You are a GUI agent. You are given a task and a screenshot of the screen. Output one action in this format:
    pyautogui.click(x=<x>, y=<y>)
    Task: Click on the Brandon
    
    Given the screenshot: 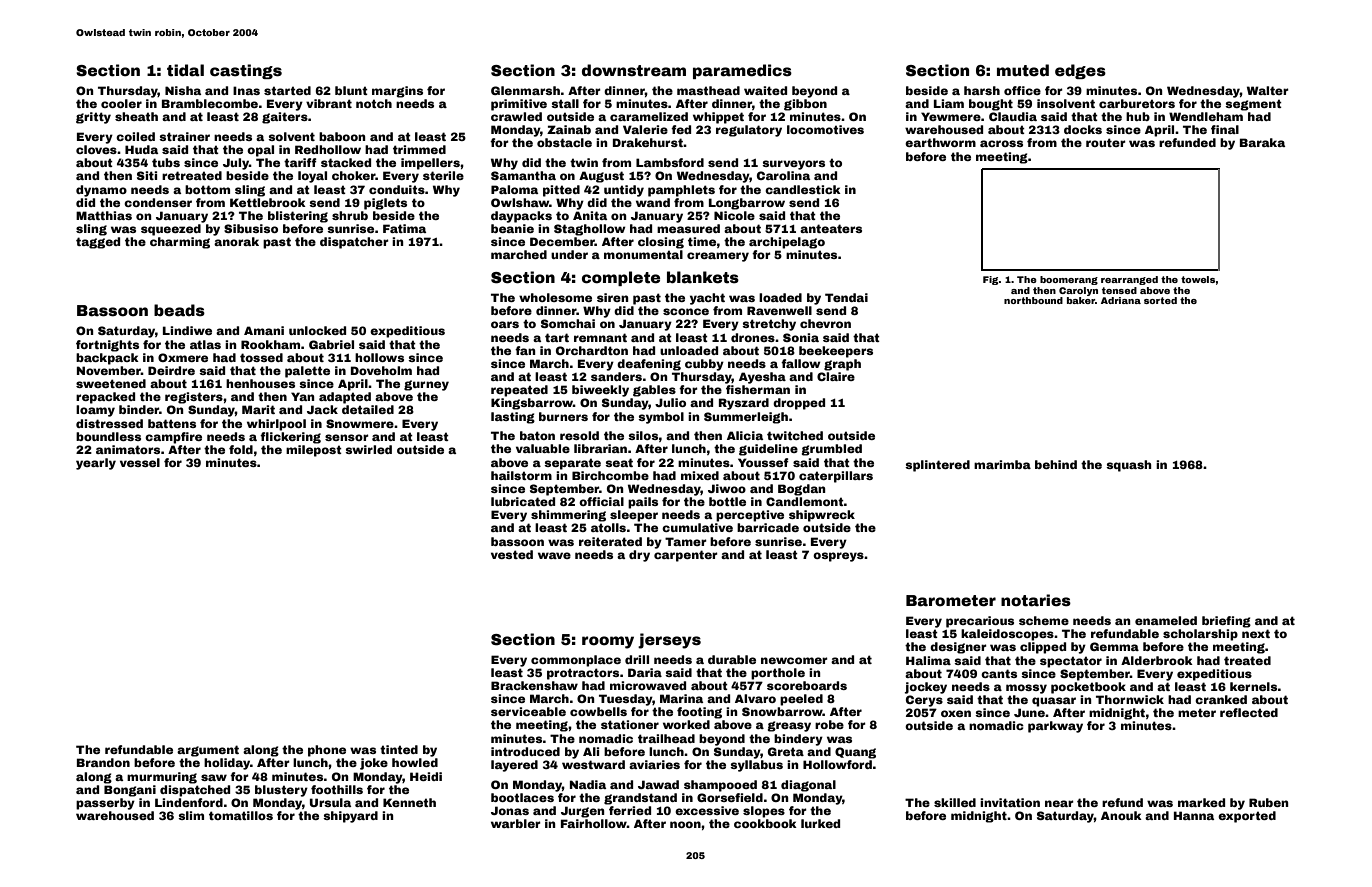 What is the action you would take?
    pyautogui.click(x=103, y=762)
